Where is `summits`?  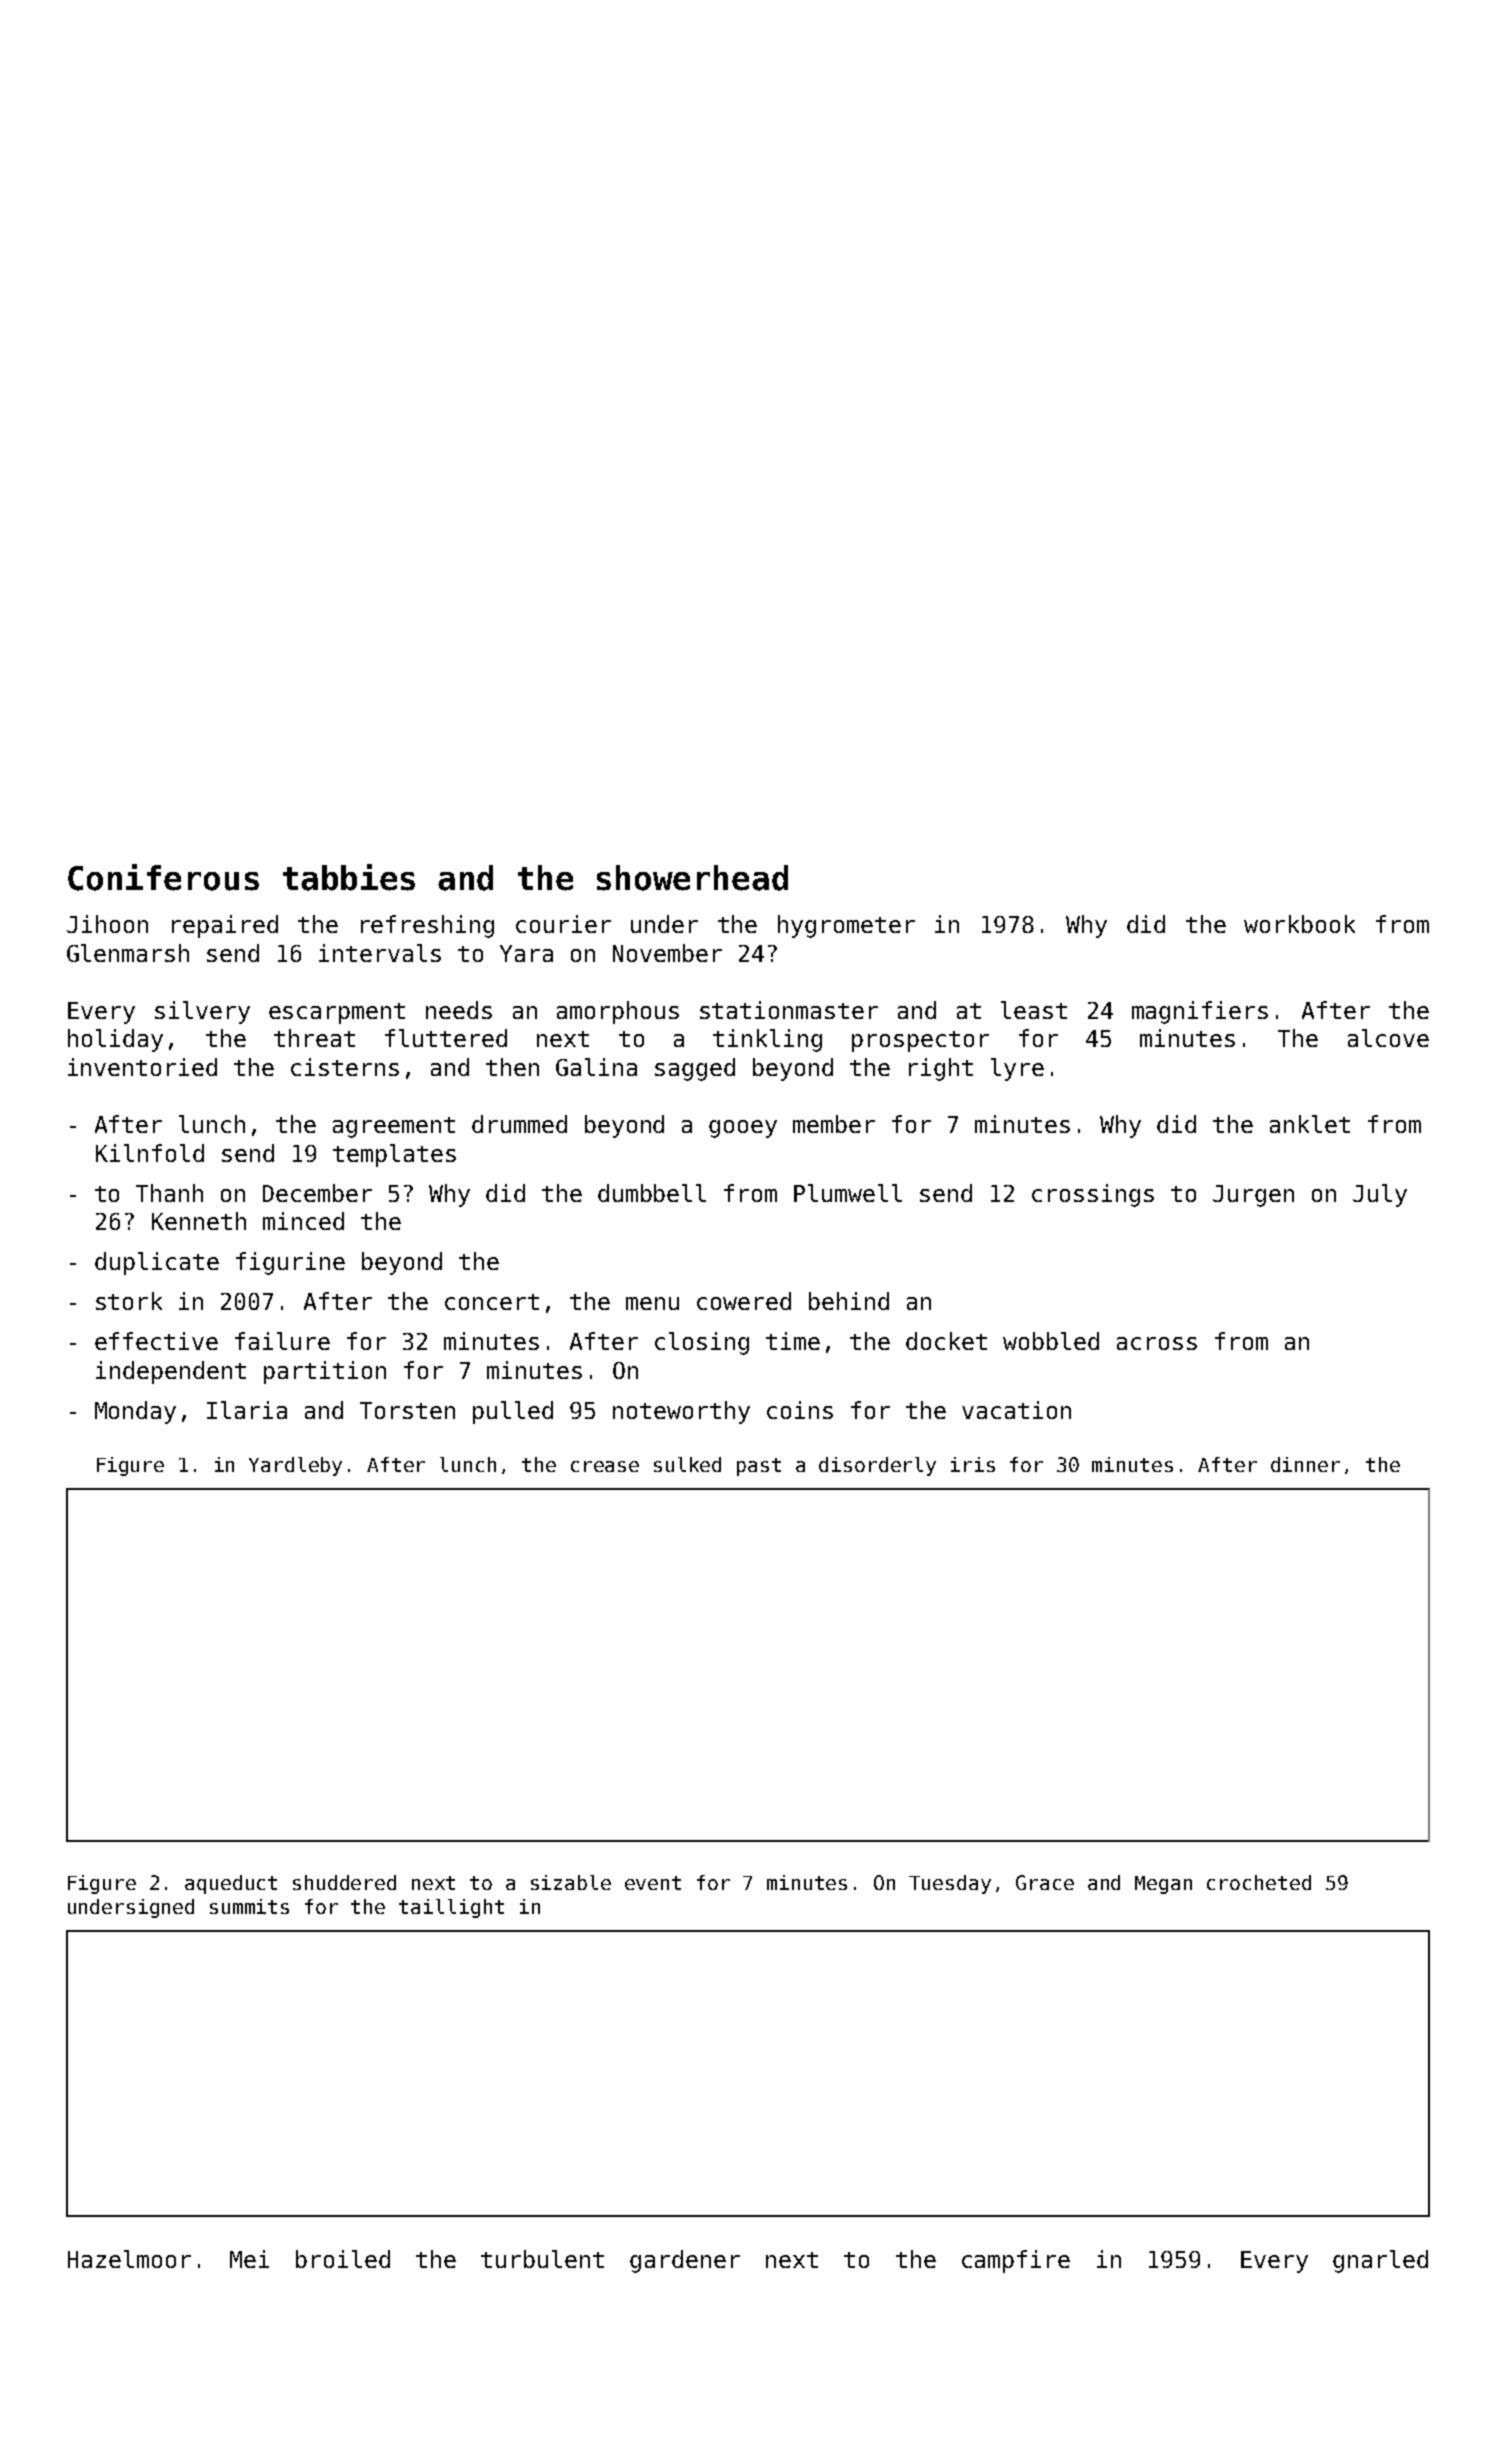 summits is located at coordinates (249, 1906).
